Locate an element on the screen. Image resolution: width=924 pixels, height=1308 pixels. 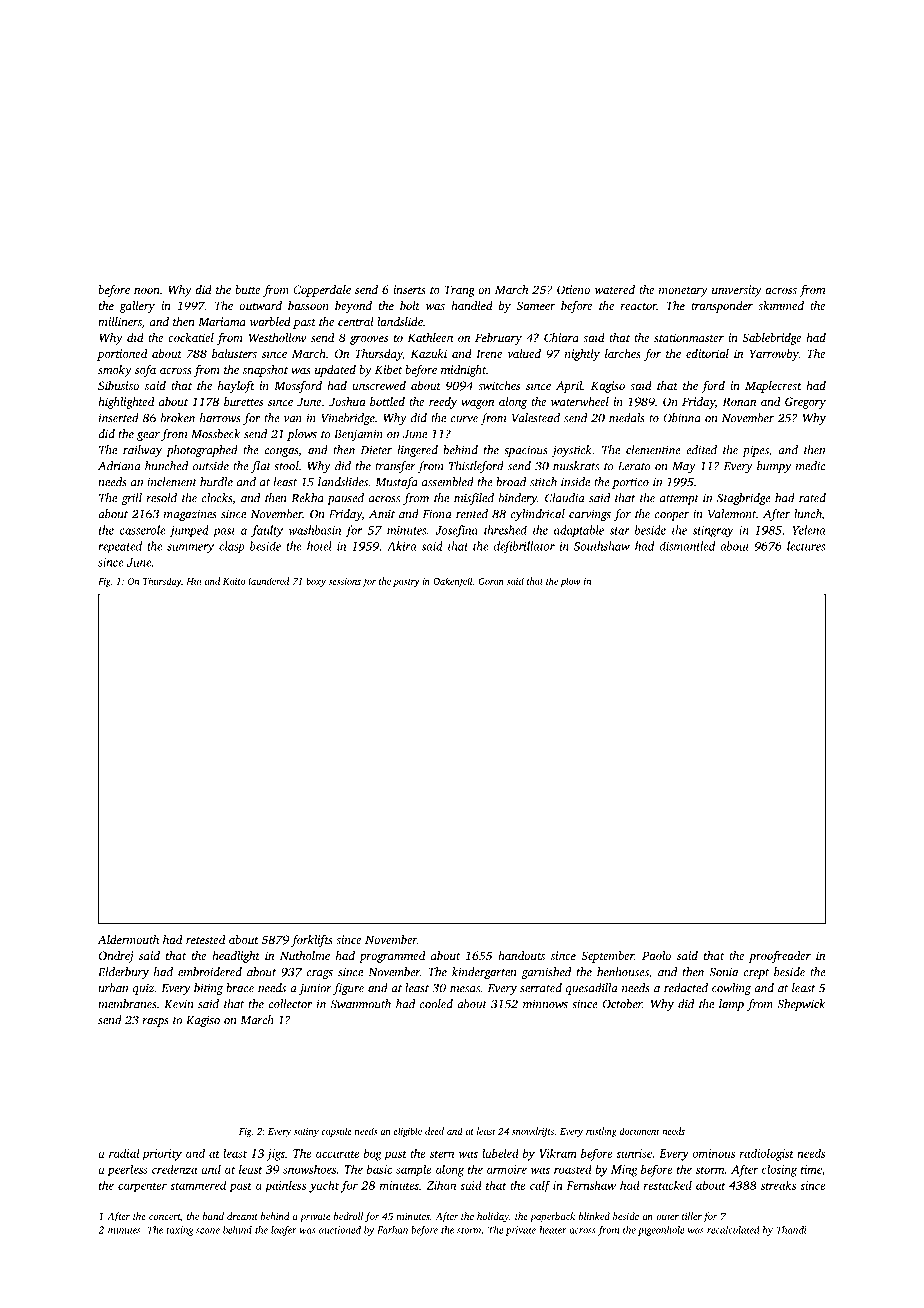
Hui is located at coordinates (194, 581).
